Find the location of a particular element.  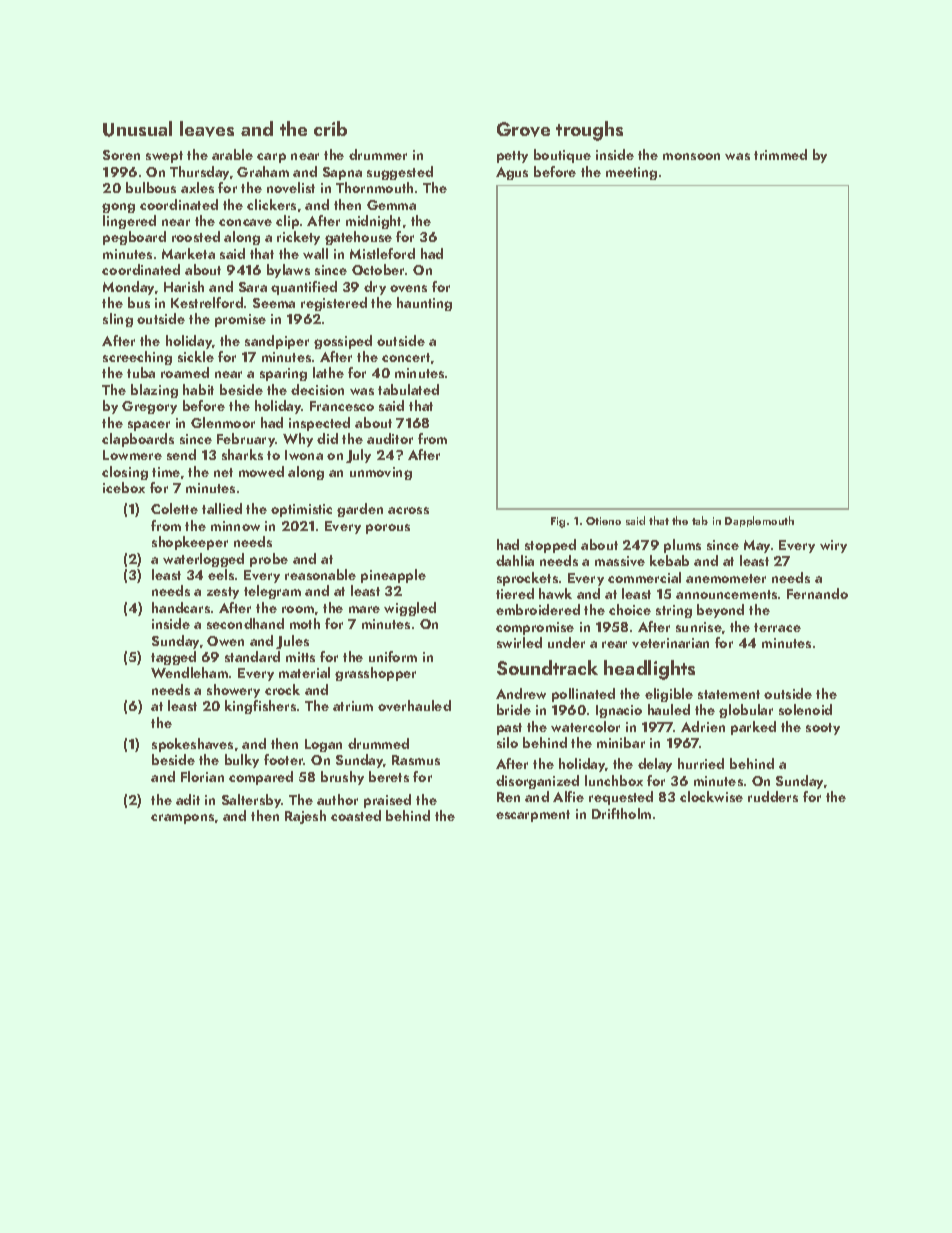

Gemma is located at coordinates (391, 205).
